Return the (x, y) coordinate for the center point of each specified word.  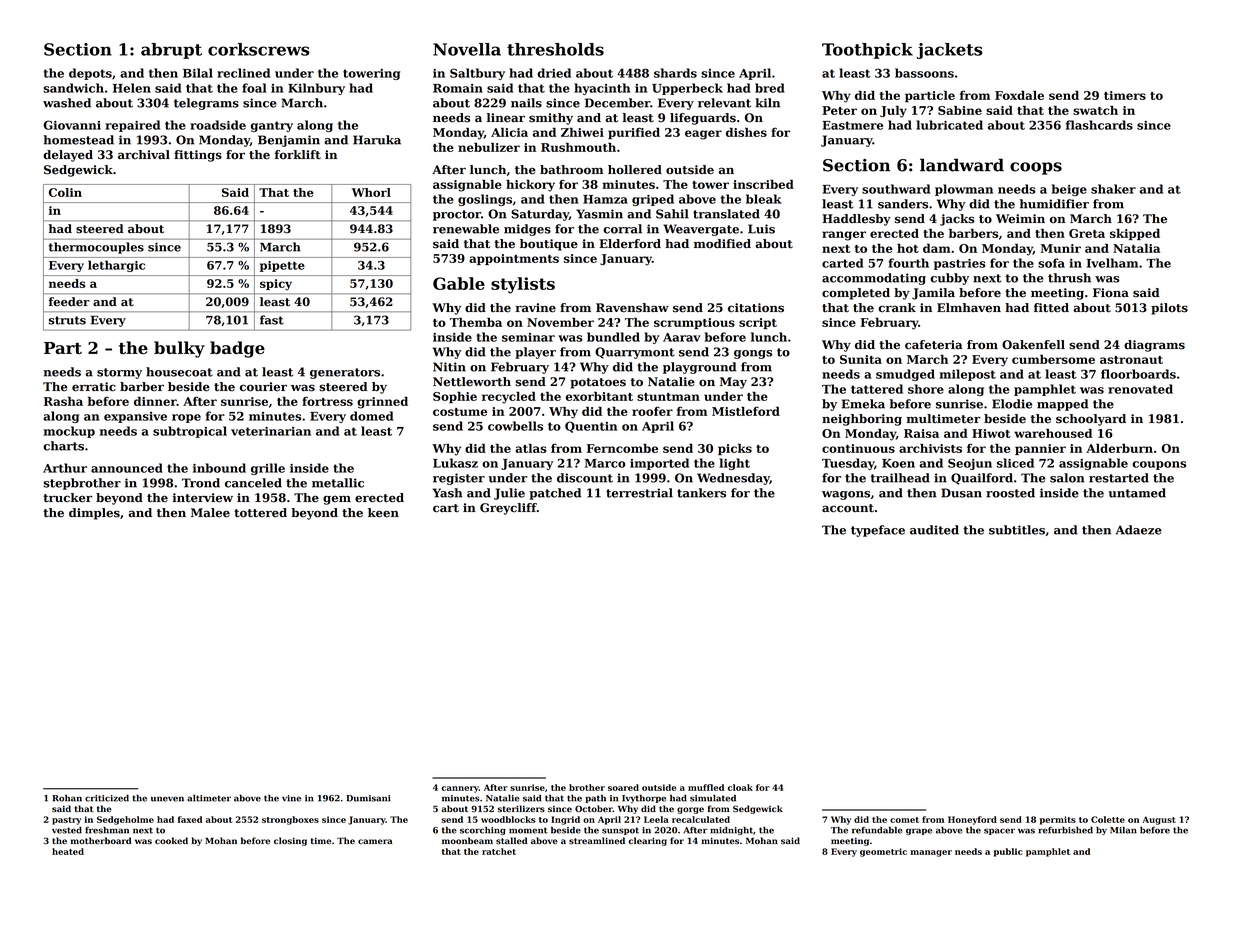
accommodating (874, 279)
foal (254, 88)
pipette (282, 266)
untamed (1137, 493)
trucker (67, 498)
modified (722, 244)
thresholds (555, 49)
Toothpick (867, 51)
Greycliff (508, 509)
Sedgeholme (125, 820)
